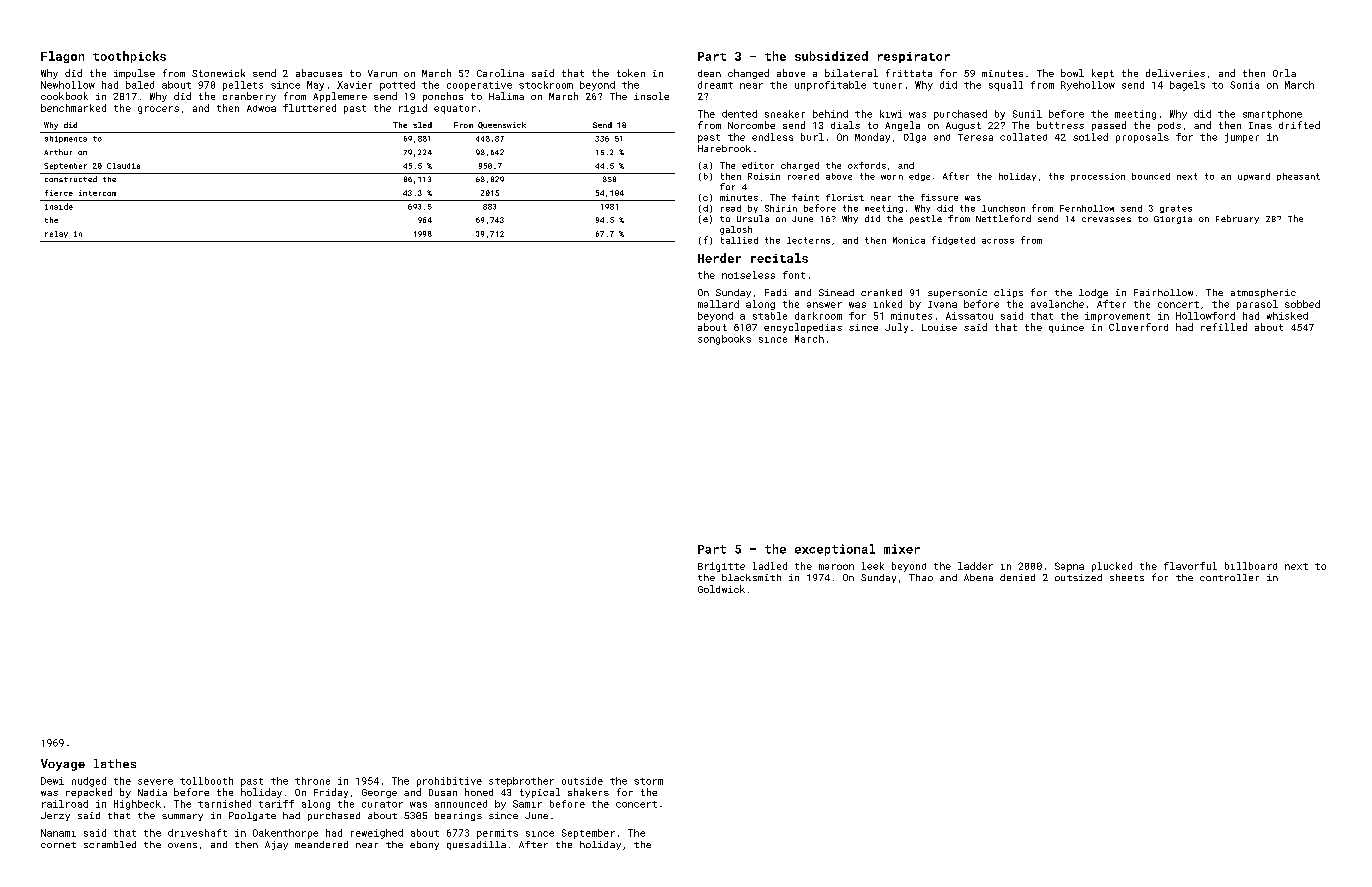 Image resolution: width=1372 pixels, height=887 pixels. I want to click on controller, so click(1229, 577).
